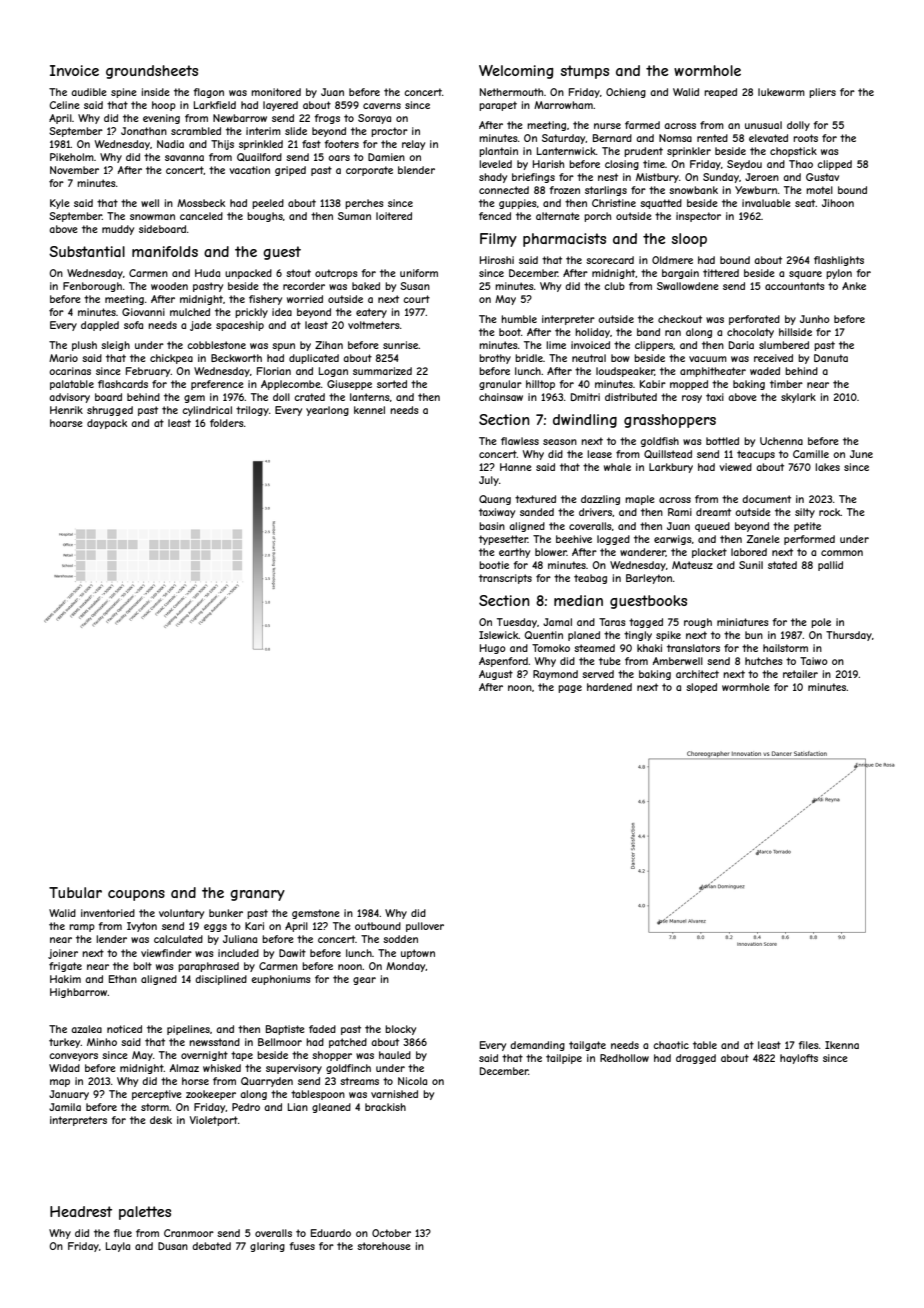 Image resolution: width=924 pixels, height=1308 pixels. What do you see at coordinates (671, 1045) in the screenshot?
I see `chaotic` at bounding box center [671, 1045].
